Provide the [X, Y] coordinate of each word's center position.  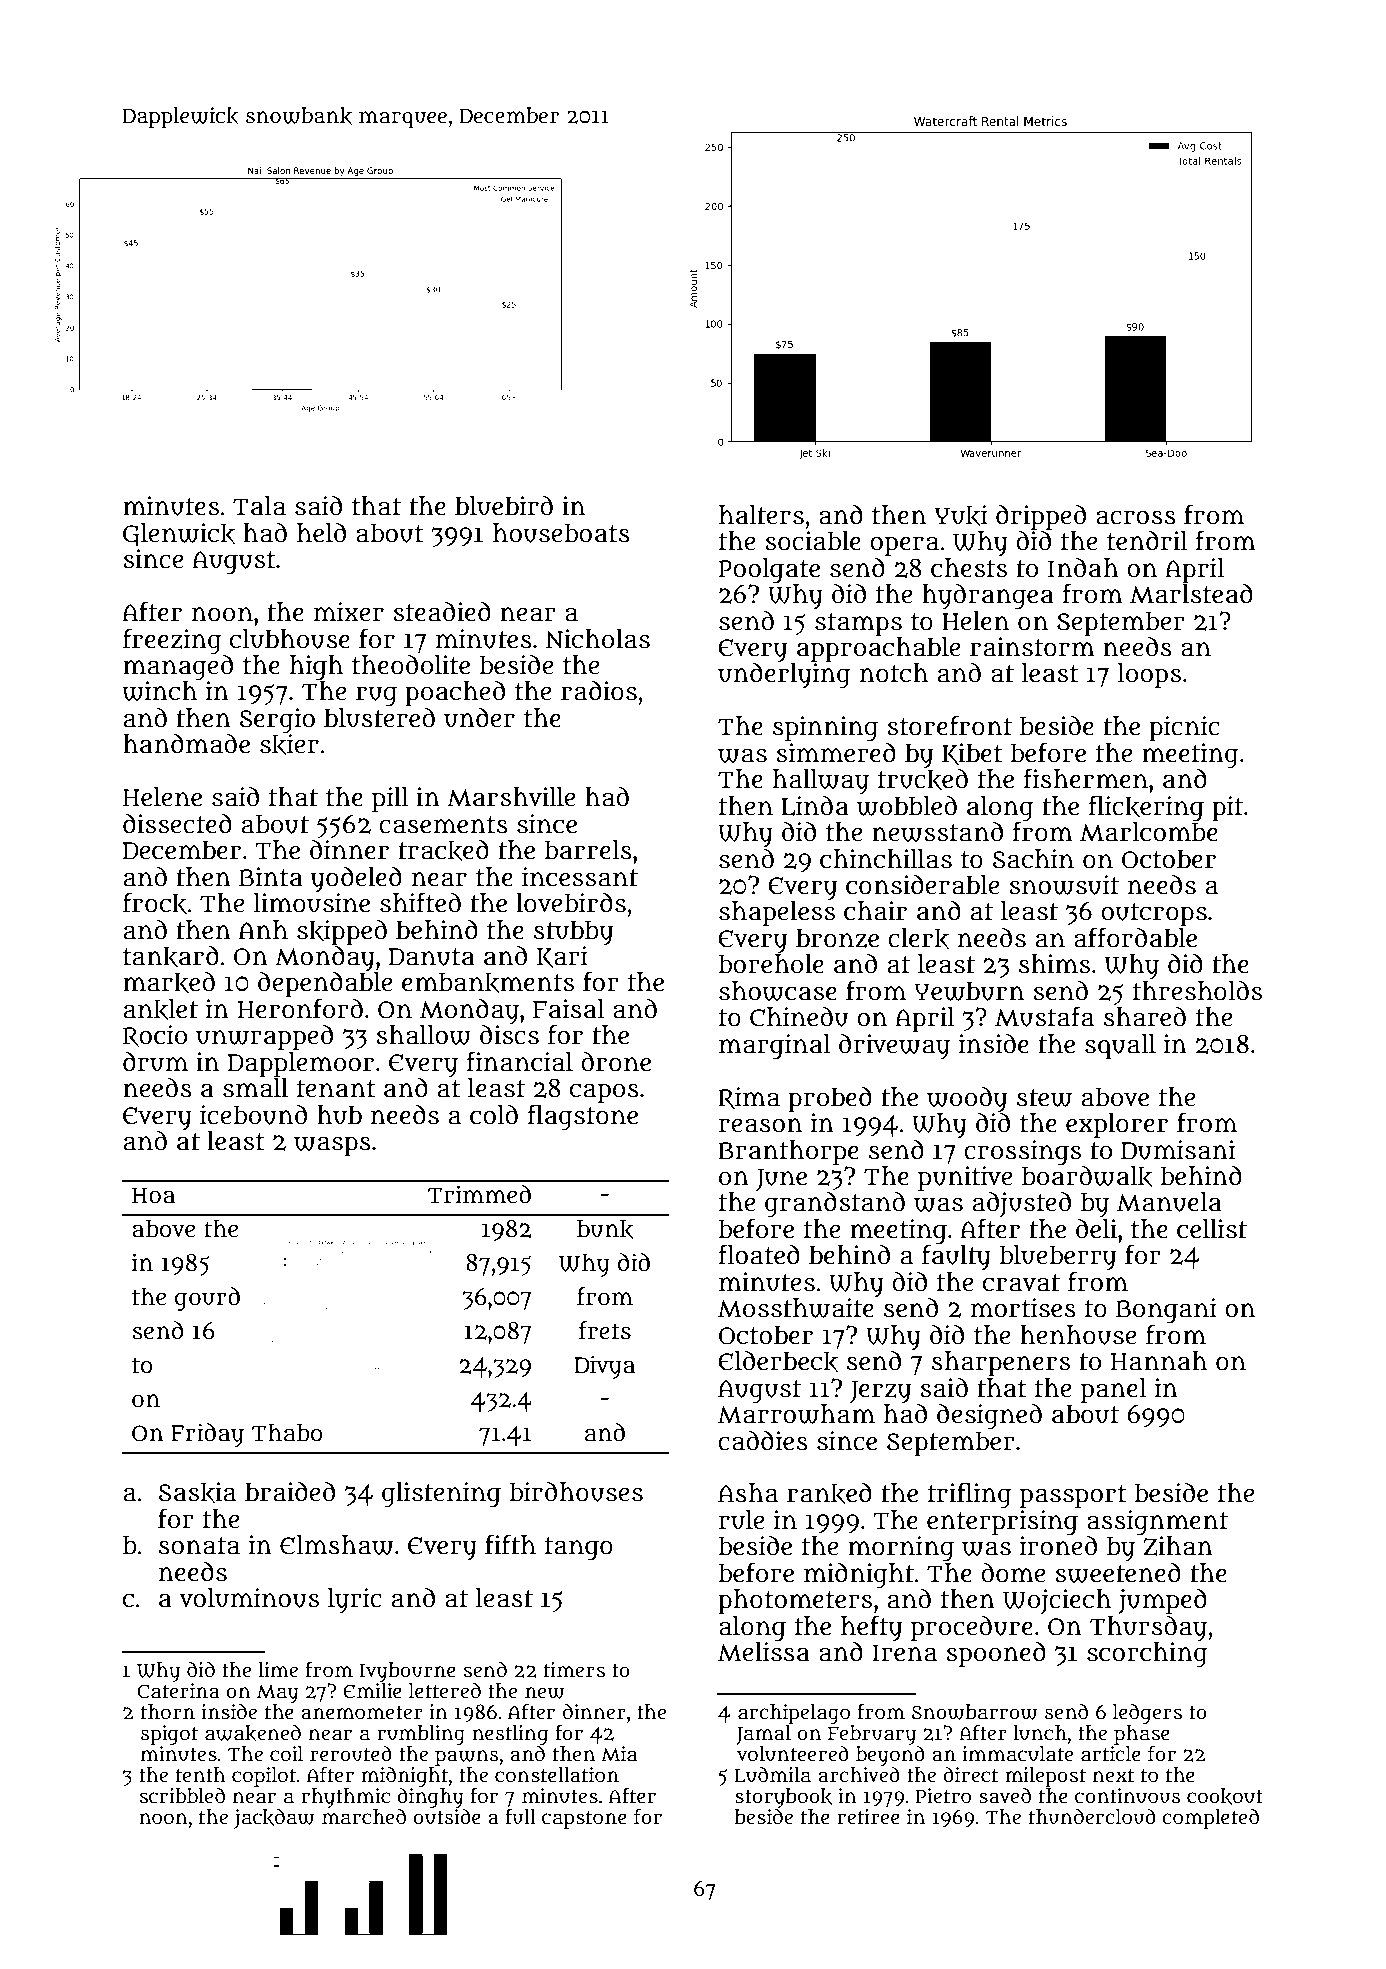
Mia [619, 1754]
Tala [259, 506]
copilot [264, 1777]
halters [761, 515]
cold [494, 1115]
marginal [775, 1046]
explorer [1117, 1126]
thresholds [1197, 991]
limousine [312, 902]
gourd [207, 1299]
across [1136, 517]
